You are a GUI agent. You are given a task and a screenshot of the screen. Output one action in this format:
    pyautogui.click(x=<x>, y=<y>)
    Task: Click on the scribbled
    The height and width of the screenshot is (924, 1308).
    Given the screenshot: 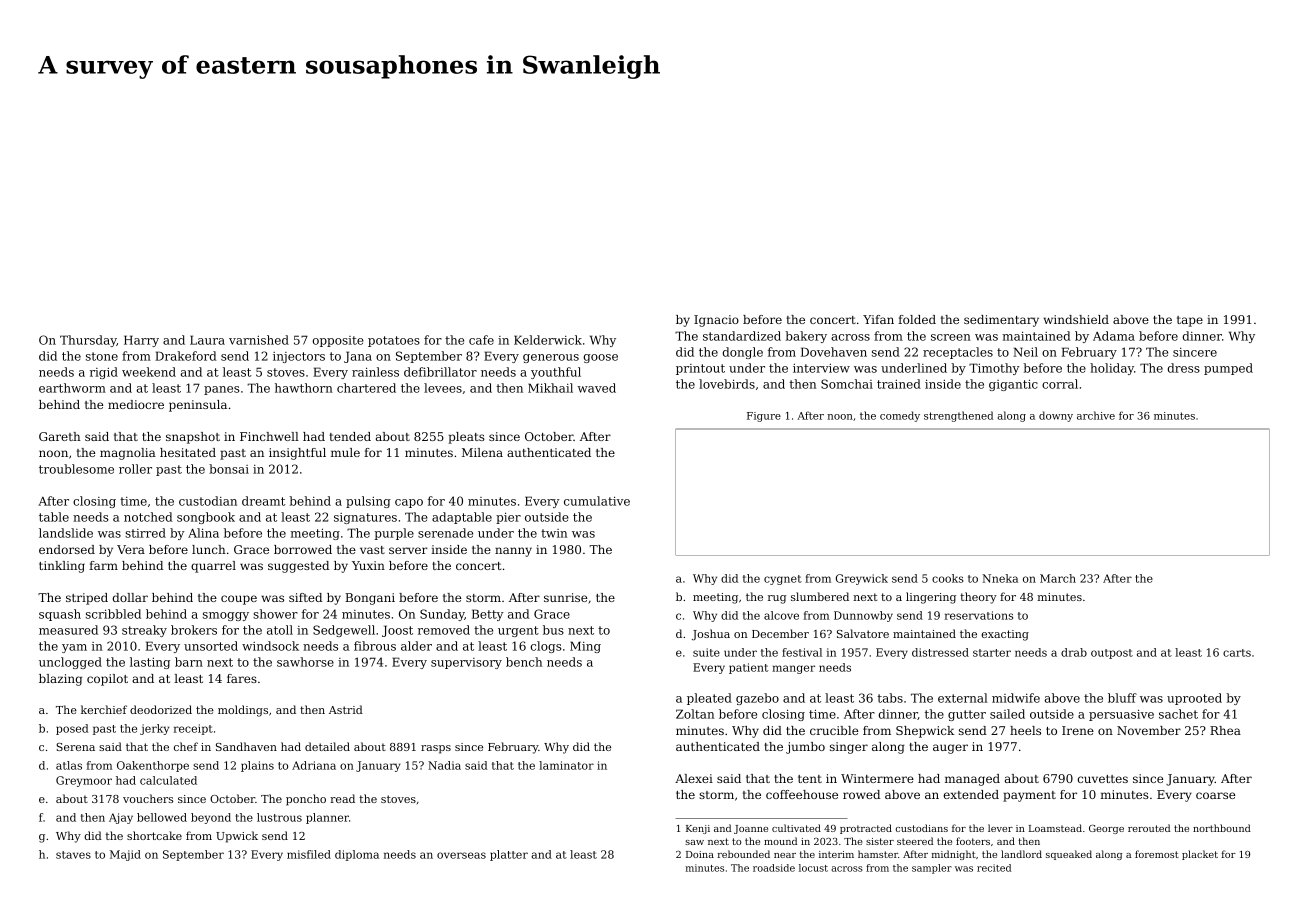 What is the action you would take?
    pyautogui.click(x=113, y=614)
